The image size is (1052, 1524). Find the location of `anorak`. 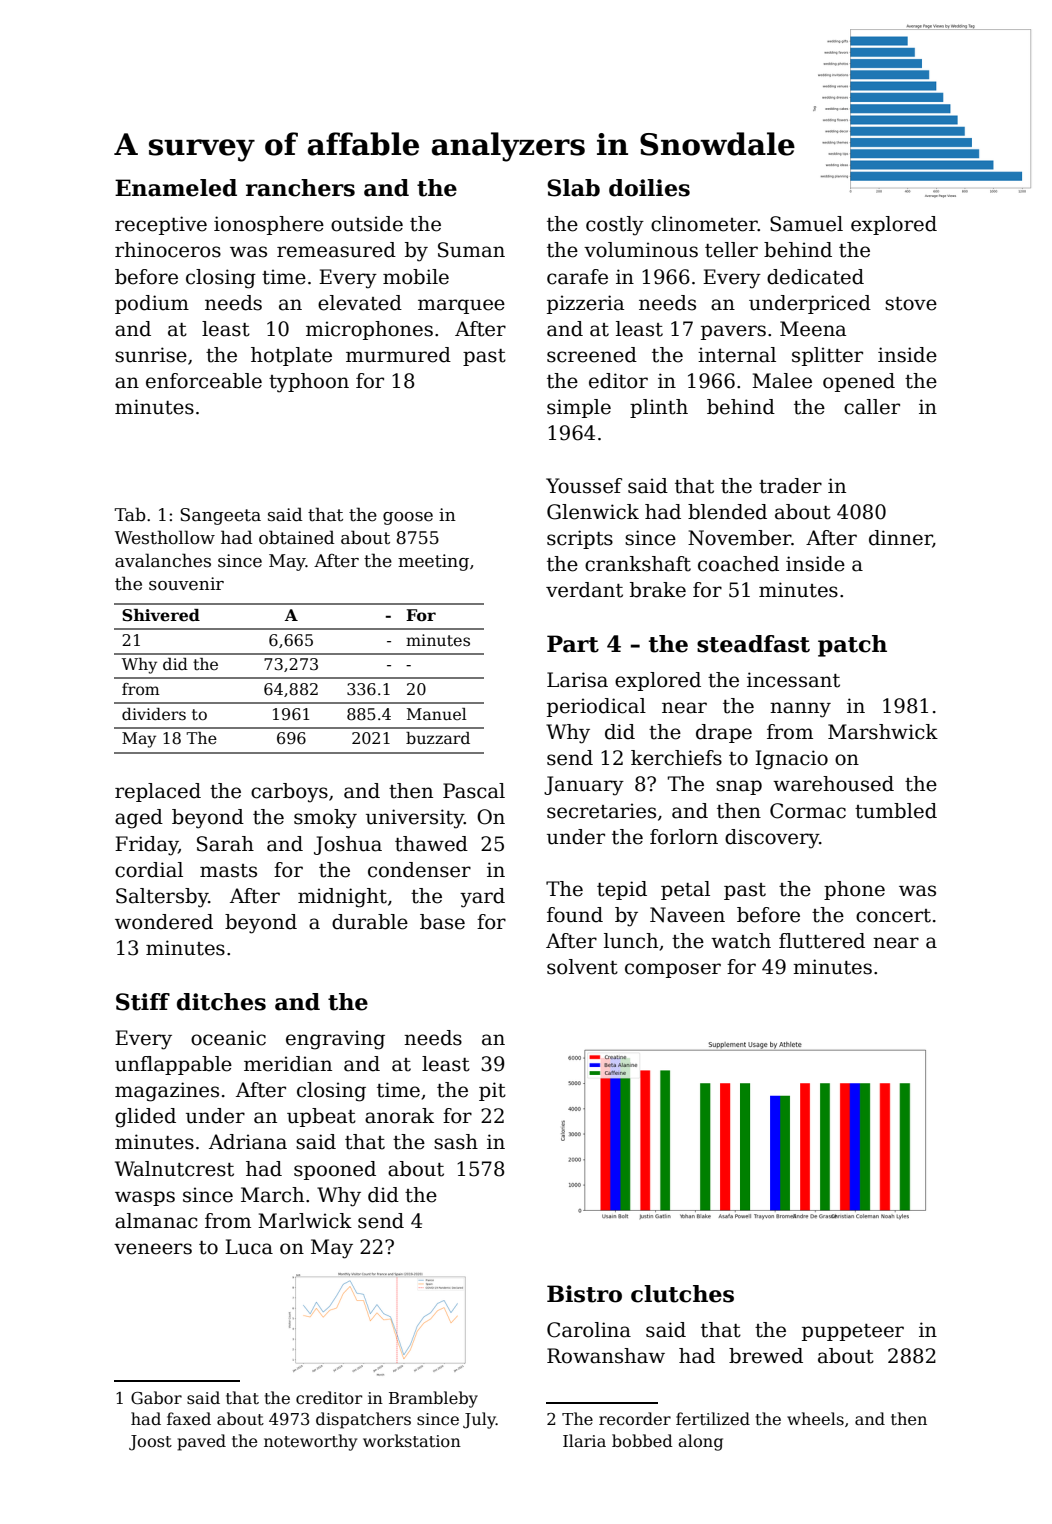

anorak is located at coordinates (399, 1116).
